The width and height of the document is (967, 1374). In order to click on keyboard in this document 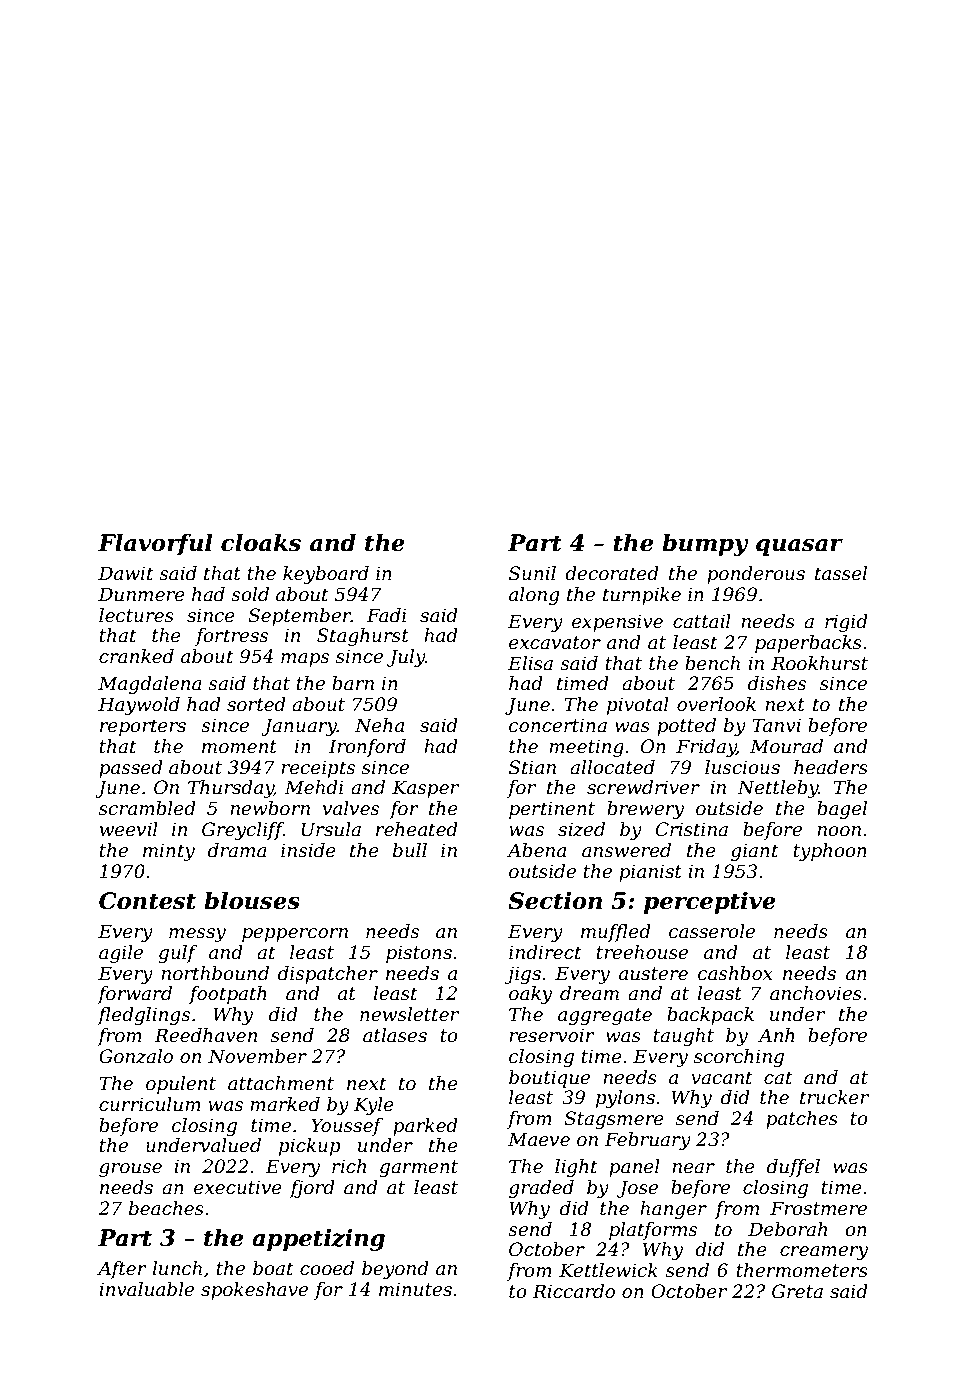, I will do `click(326, 575)`.
